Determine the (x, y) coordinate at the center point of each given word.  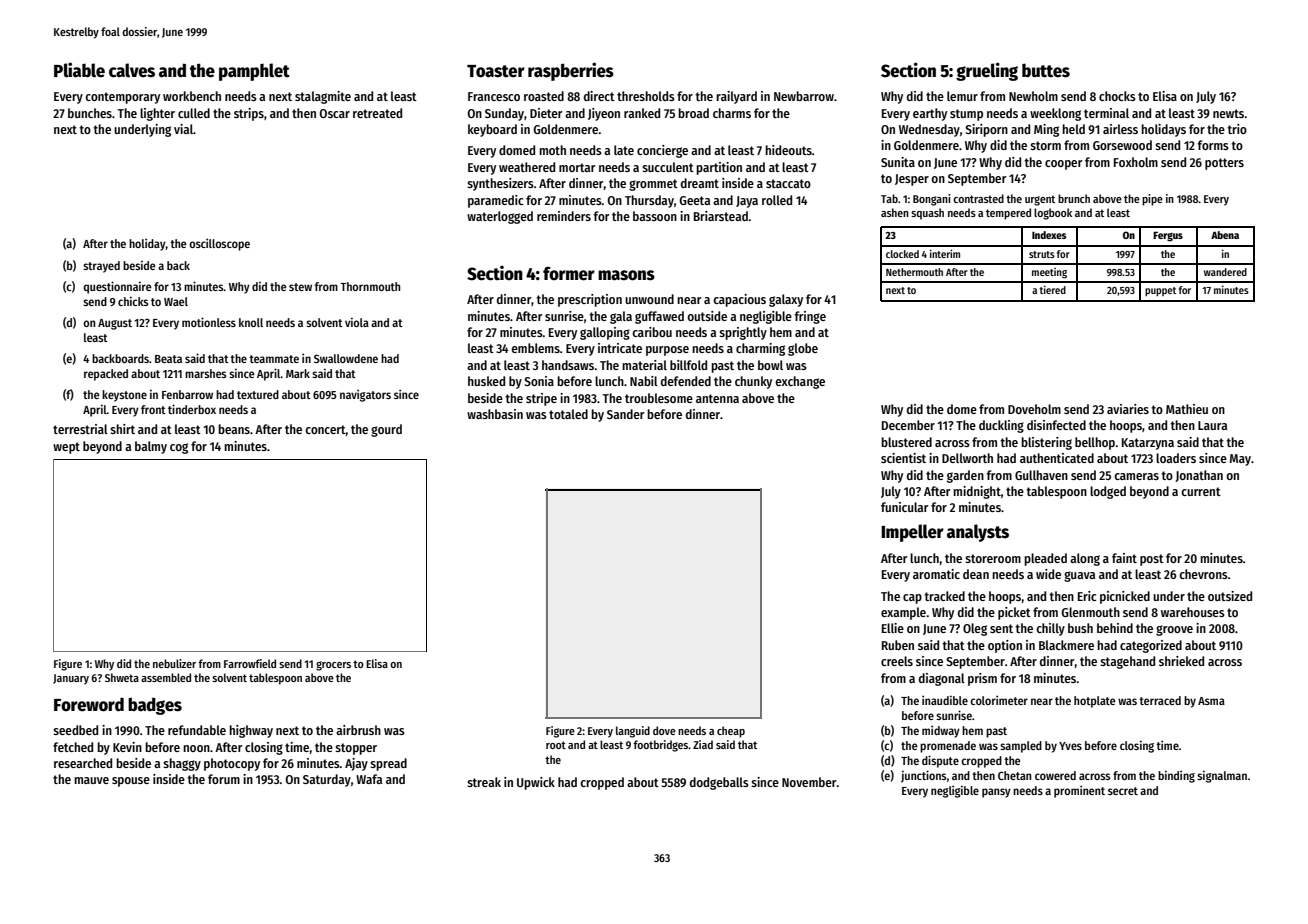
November (809, 782)
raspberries (571, 71)
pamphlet (254, 72)
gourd (386, 430)
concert (325, 429)
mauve (91, 780)
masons (626, 275)
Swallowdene (346, 358)
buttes (1046, 70)
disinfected (1056, 425)
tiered (1053, 289)
